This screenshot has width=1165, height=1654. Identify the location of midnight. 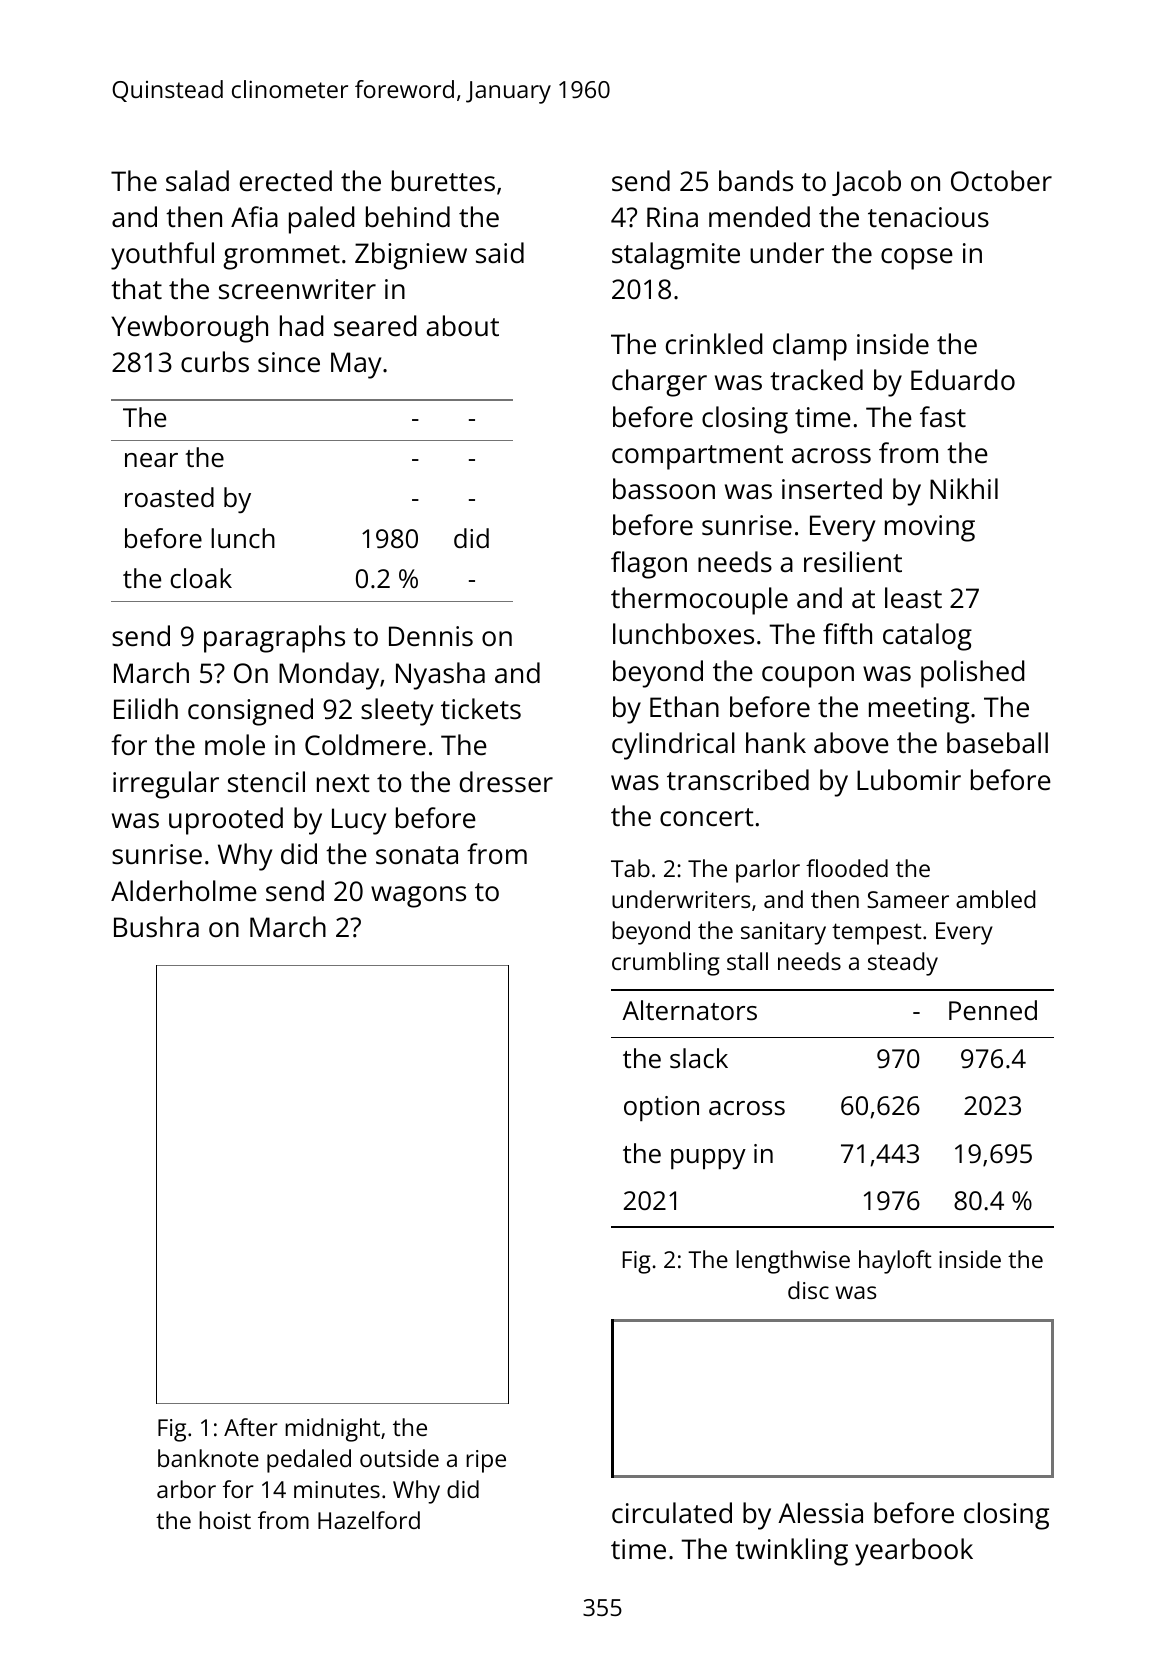
(332, 1430).
